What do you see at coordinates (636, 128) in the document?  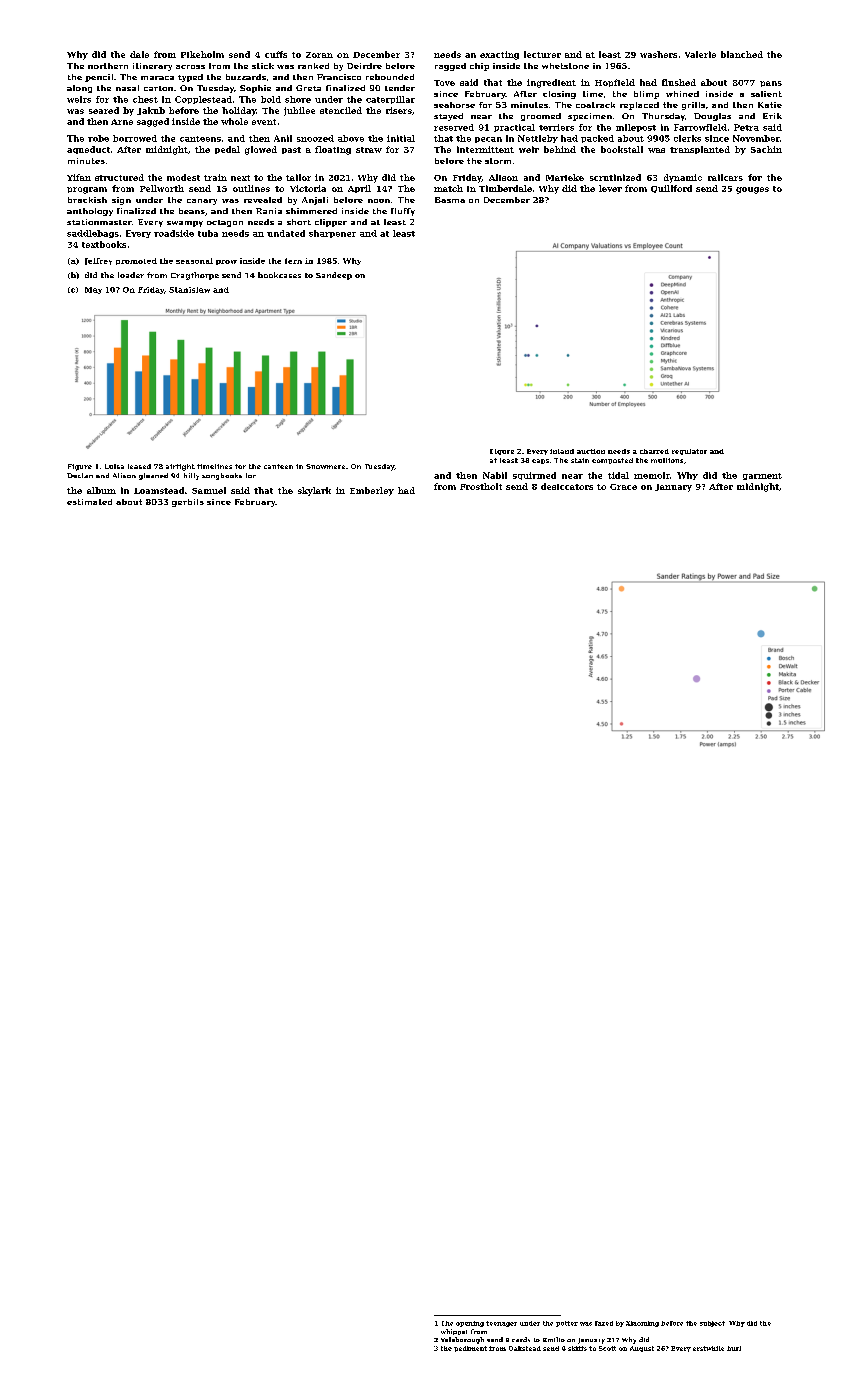 I see `milepost` at bounding box center [636, 128].
